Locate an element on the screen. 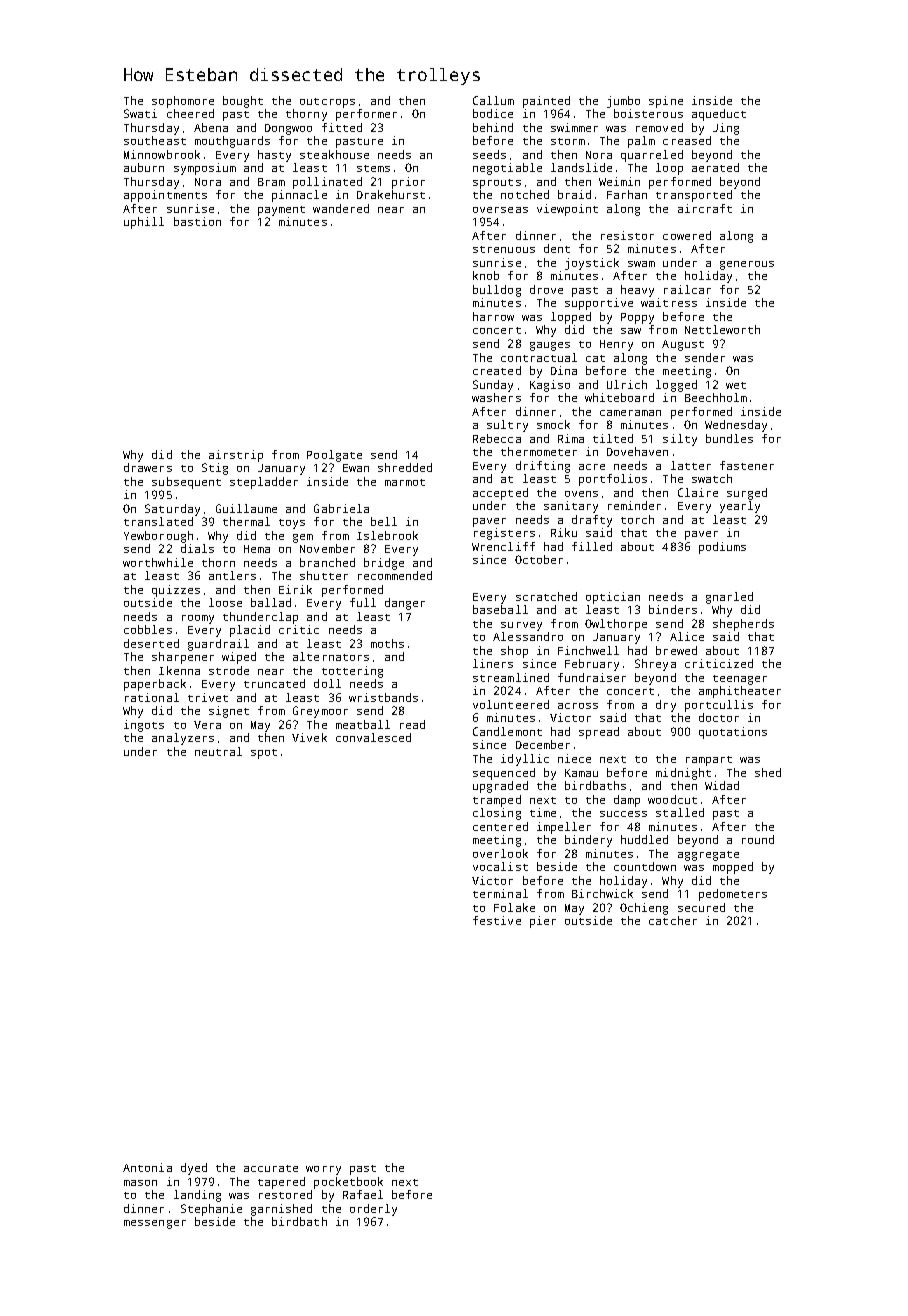 This screenshot has width=908, height=1316. accurate is located at coordinates (271, 1168).
